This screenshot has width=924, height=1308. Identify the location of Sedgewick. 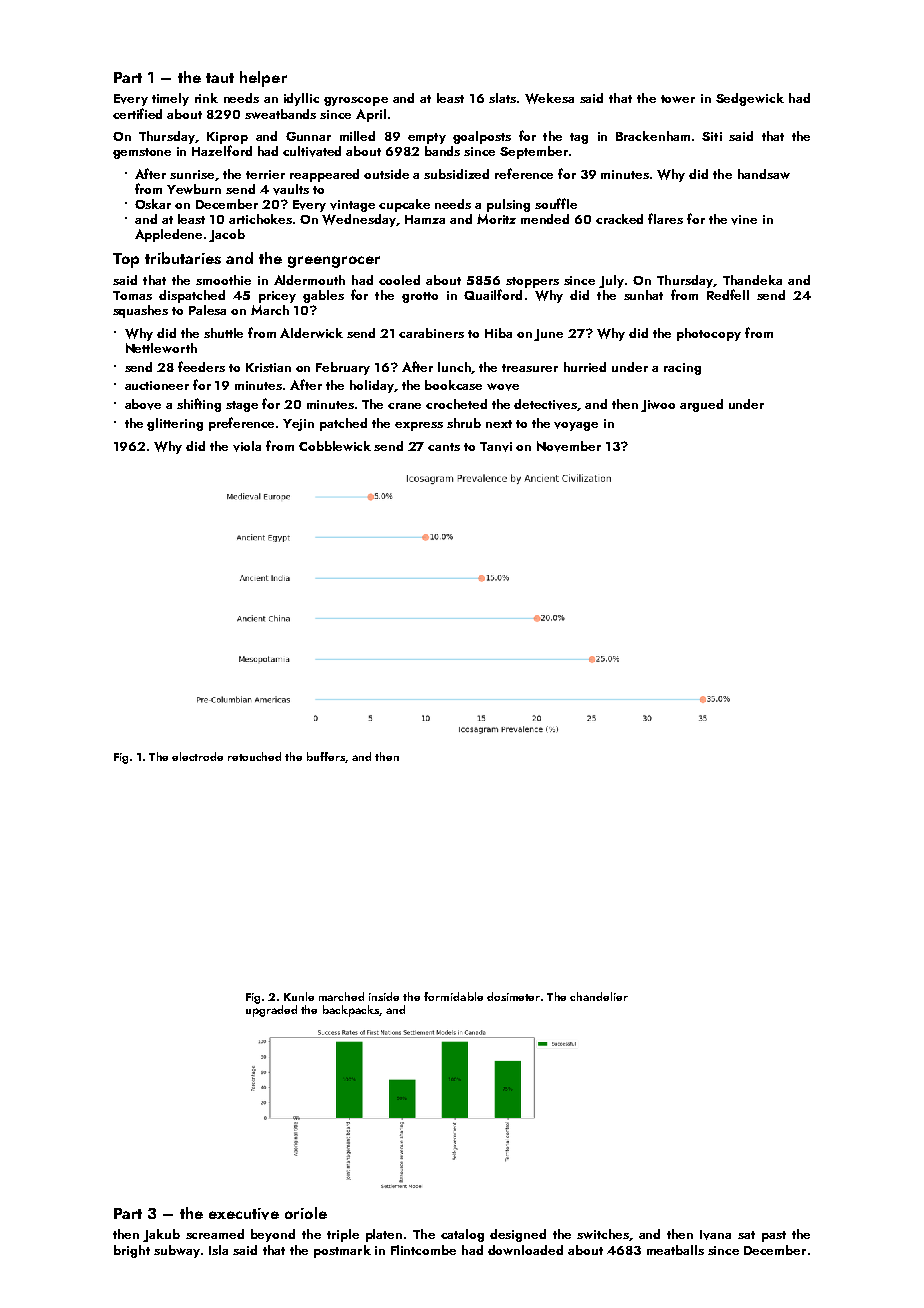
(750, 99).
